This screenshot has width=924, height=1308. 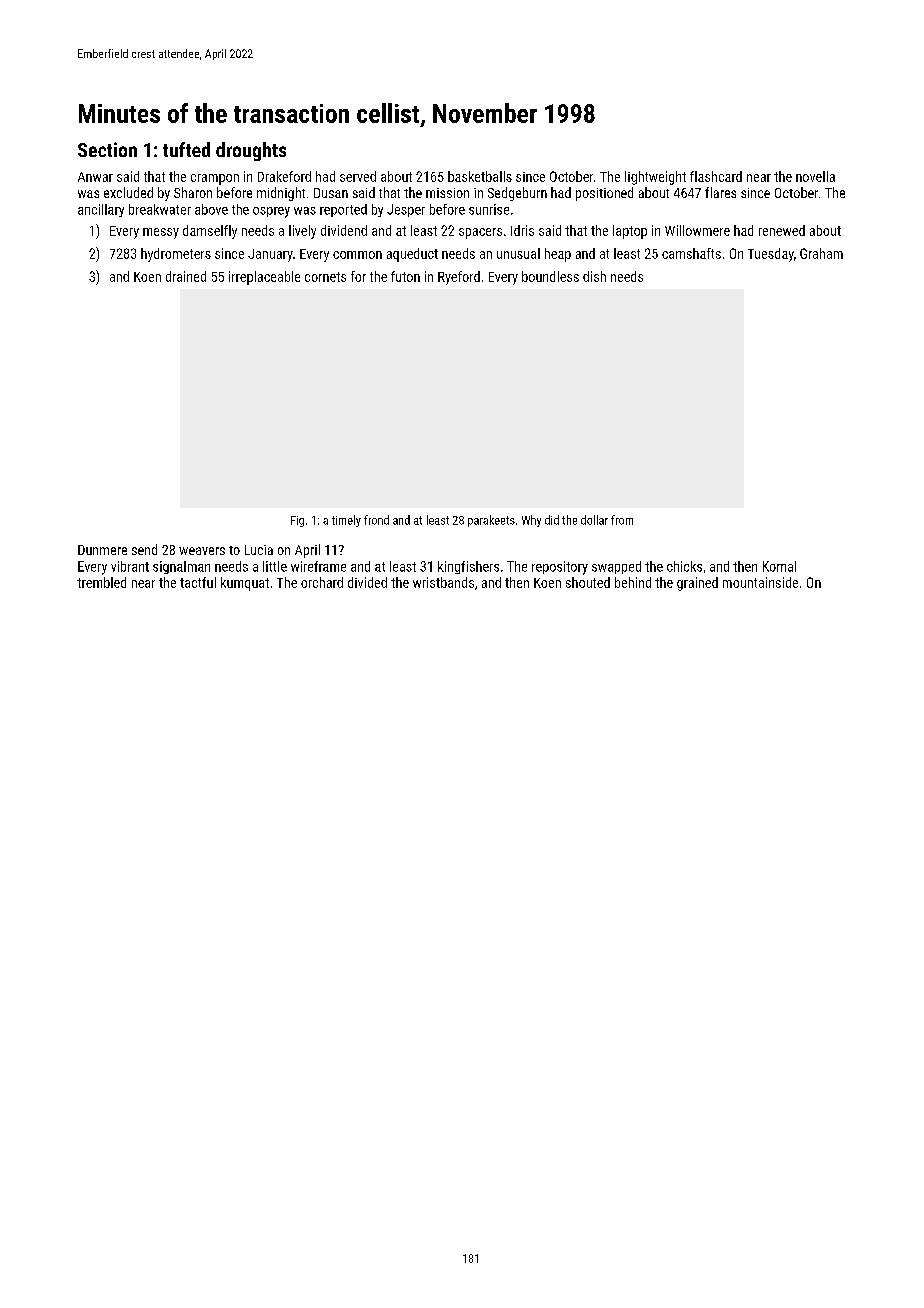 I want to click on drained, so click(x=186, y=276).
